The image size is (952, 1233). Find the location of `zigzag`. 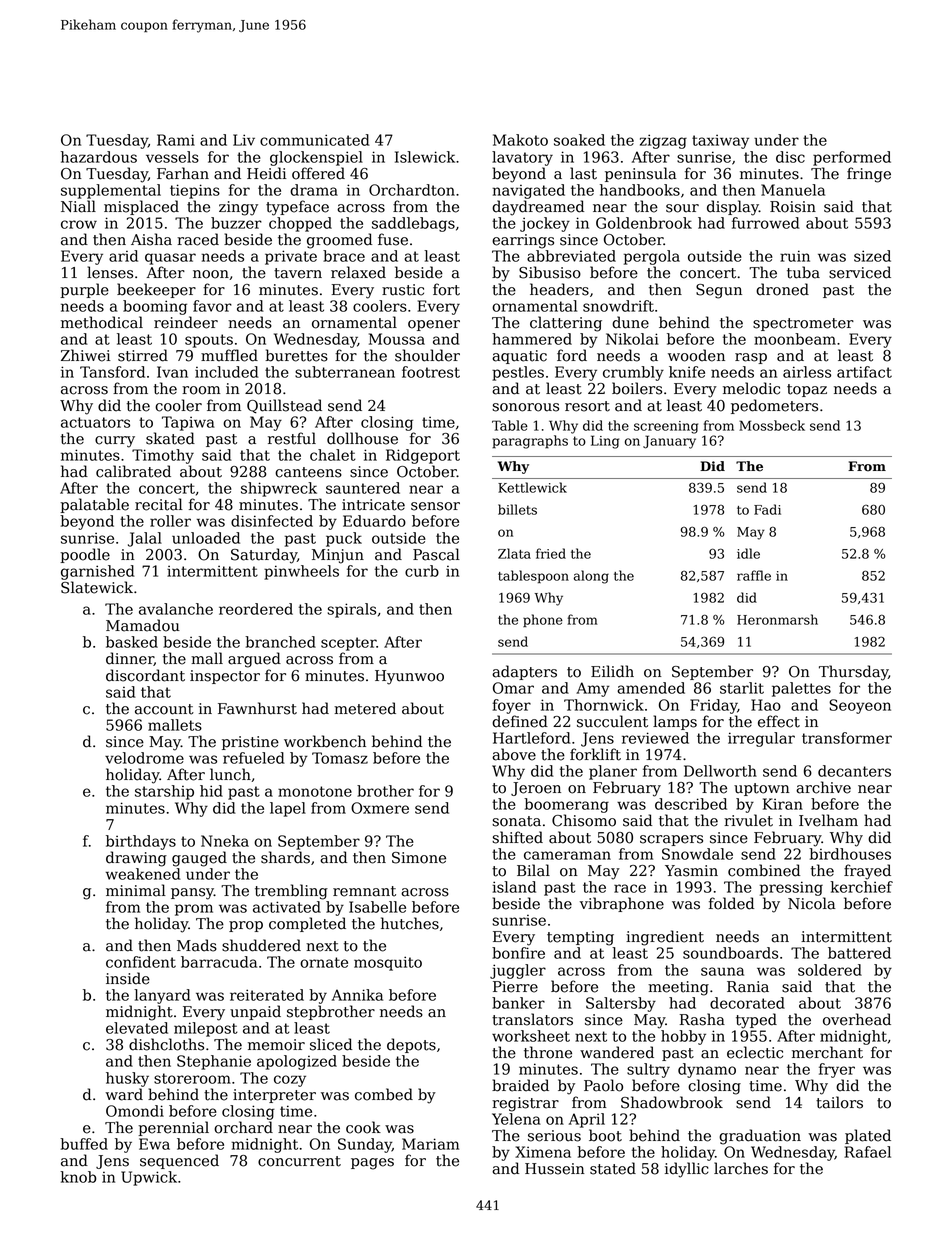

zigzag is located at coordinates (663, 141).
